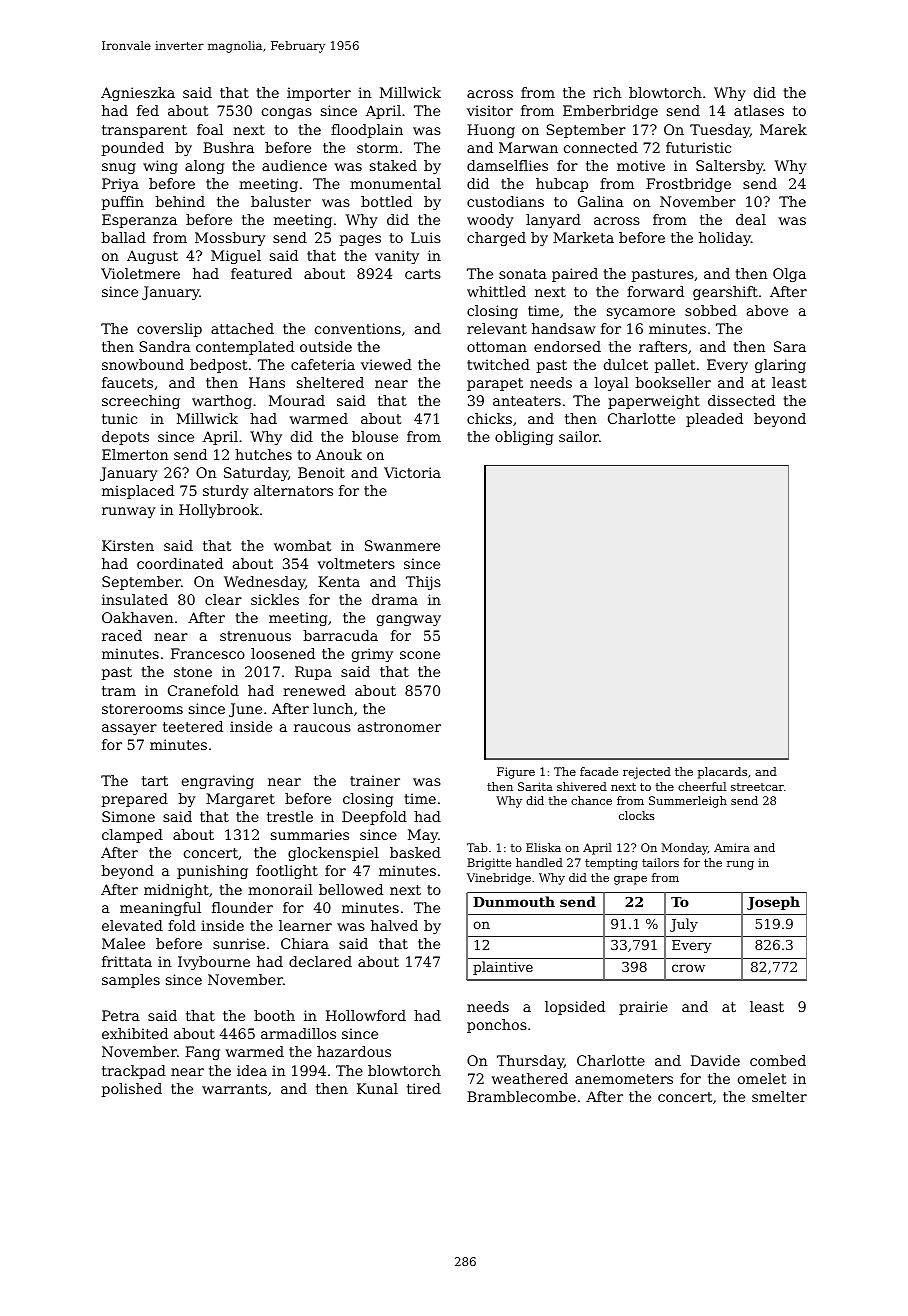 The height and width of the page is (1316, 908). I want to click on baluster, so click(281, 201).
